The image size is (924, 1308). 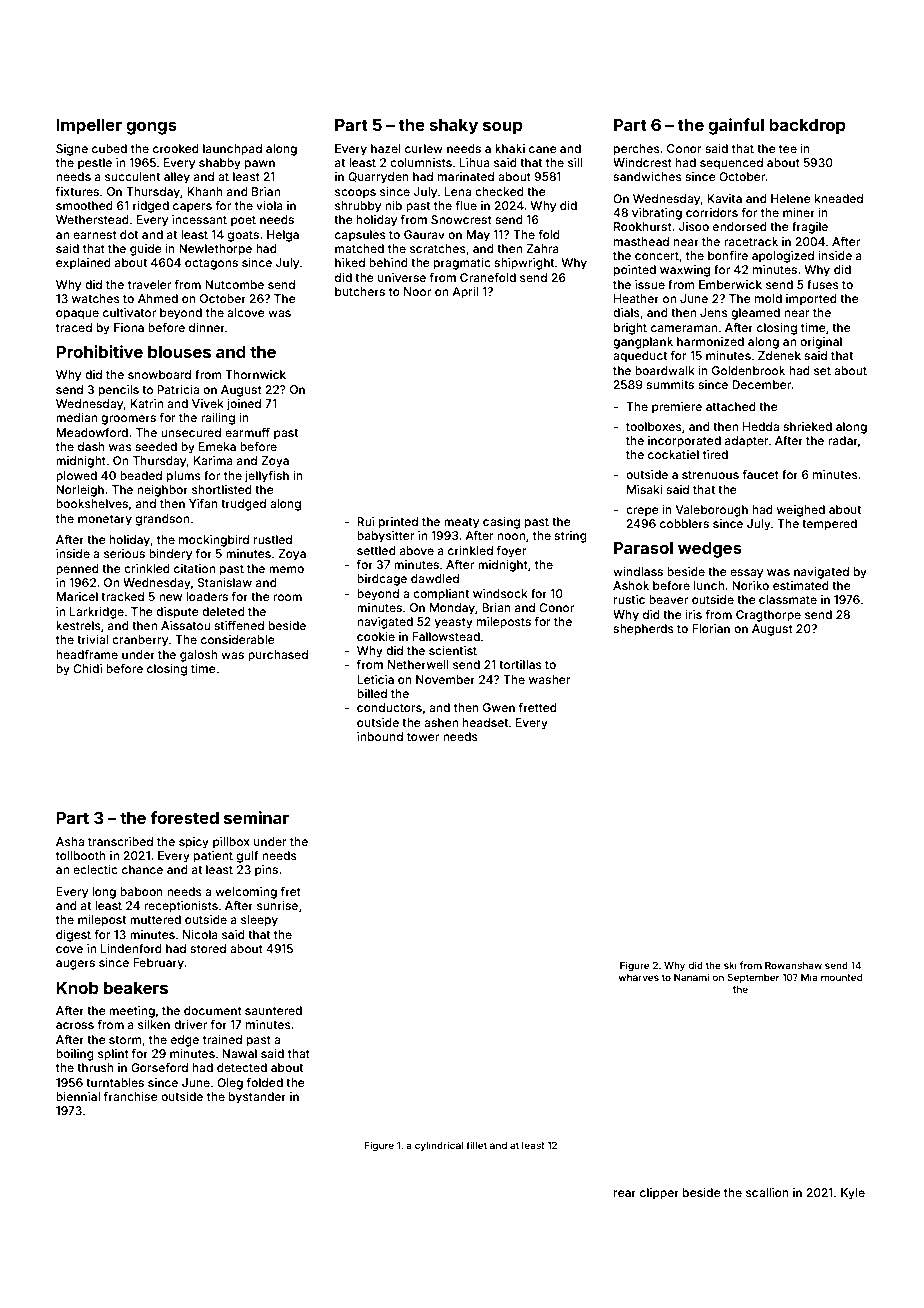 I want to click on forested, so click(x=184, y=817).
